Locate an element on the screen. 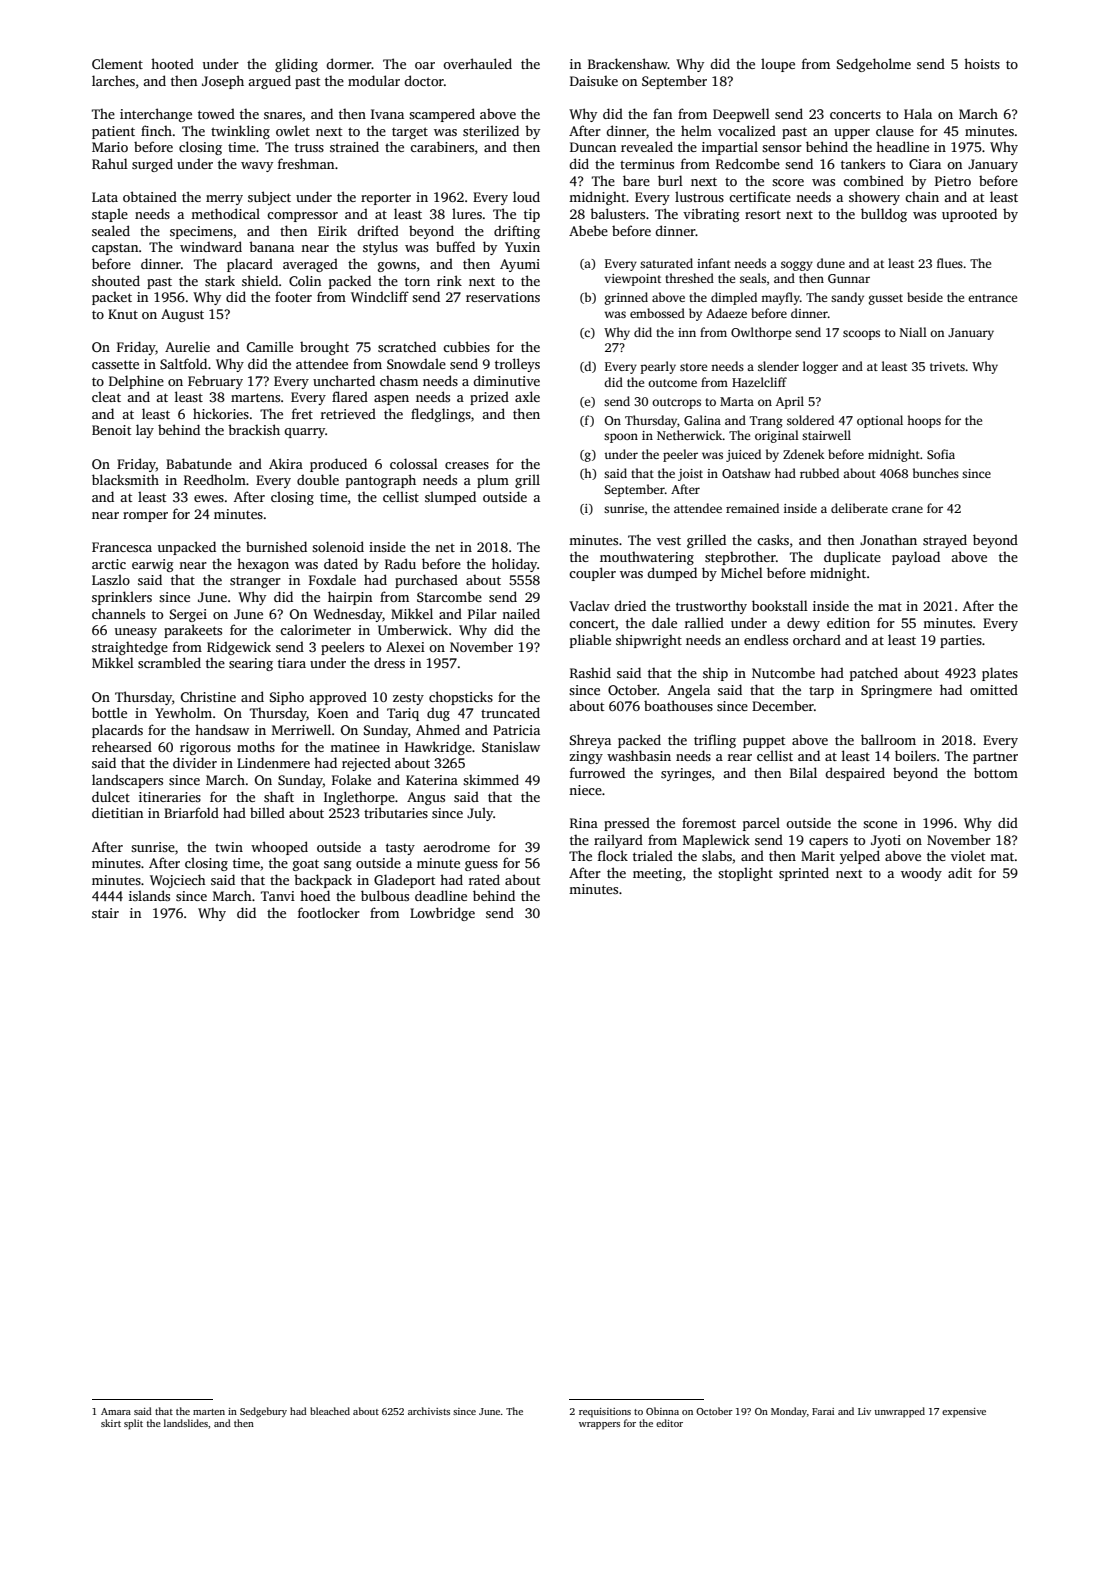 Image resolution: width=1110 pixels, height=1570 pixels. landslides is located at coordinates (186, 1423).
